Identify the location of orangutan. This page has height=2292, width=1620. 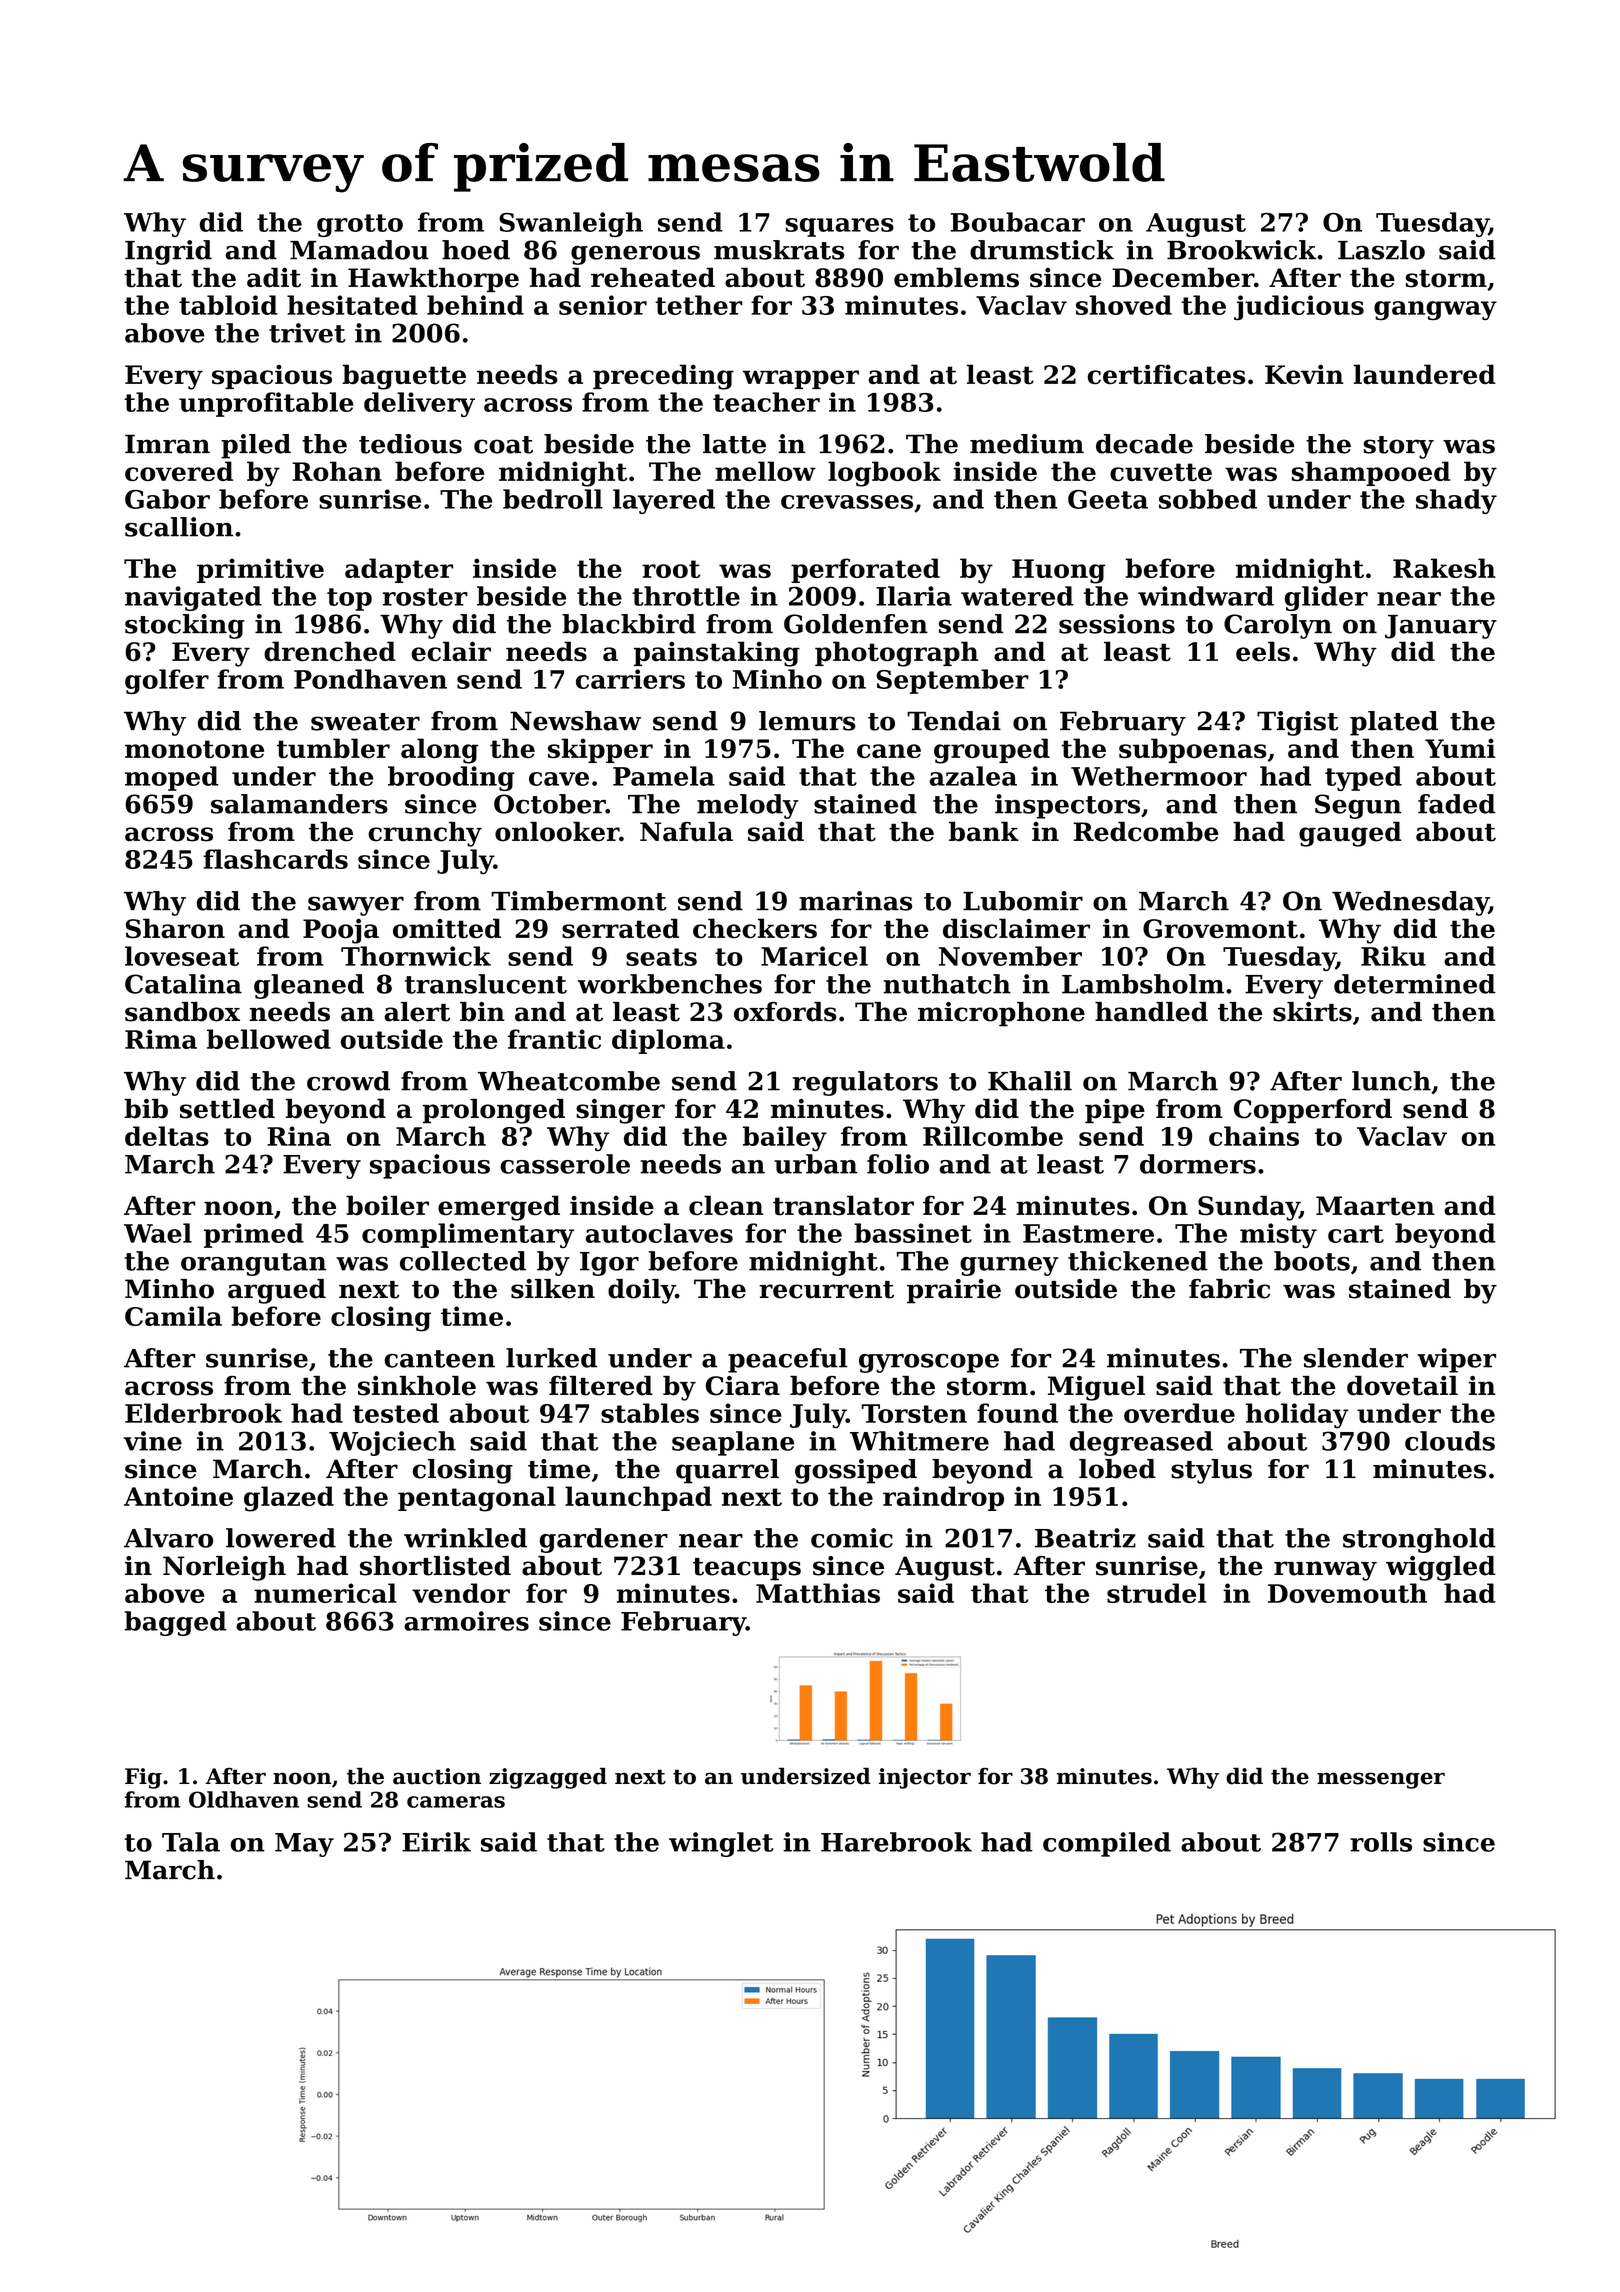
(253, 1264).
